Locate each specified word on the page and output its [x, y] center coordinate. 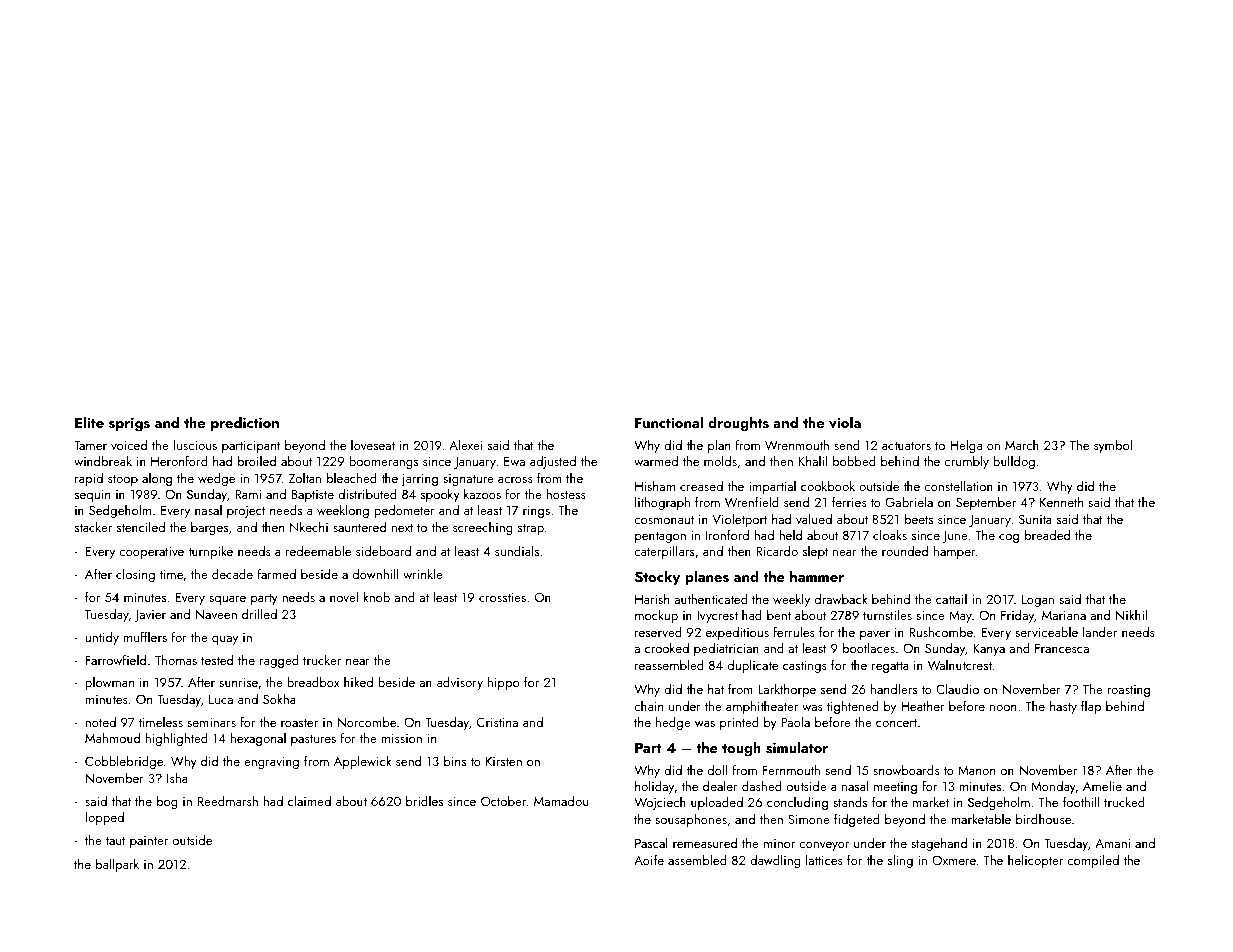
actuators [906, 446]
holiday [655, 787]
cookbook [828, 485]
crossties [502, 597]
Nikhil [1131, 614]
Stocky [657, 577]
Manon [976, 770]
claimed [309, 800]
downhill [376, 573]
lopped [104, 818]
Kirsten [504, 761]
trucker [322, 659]
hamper [954, 552]
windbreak [103, 460]
